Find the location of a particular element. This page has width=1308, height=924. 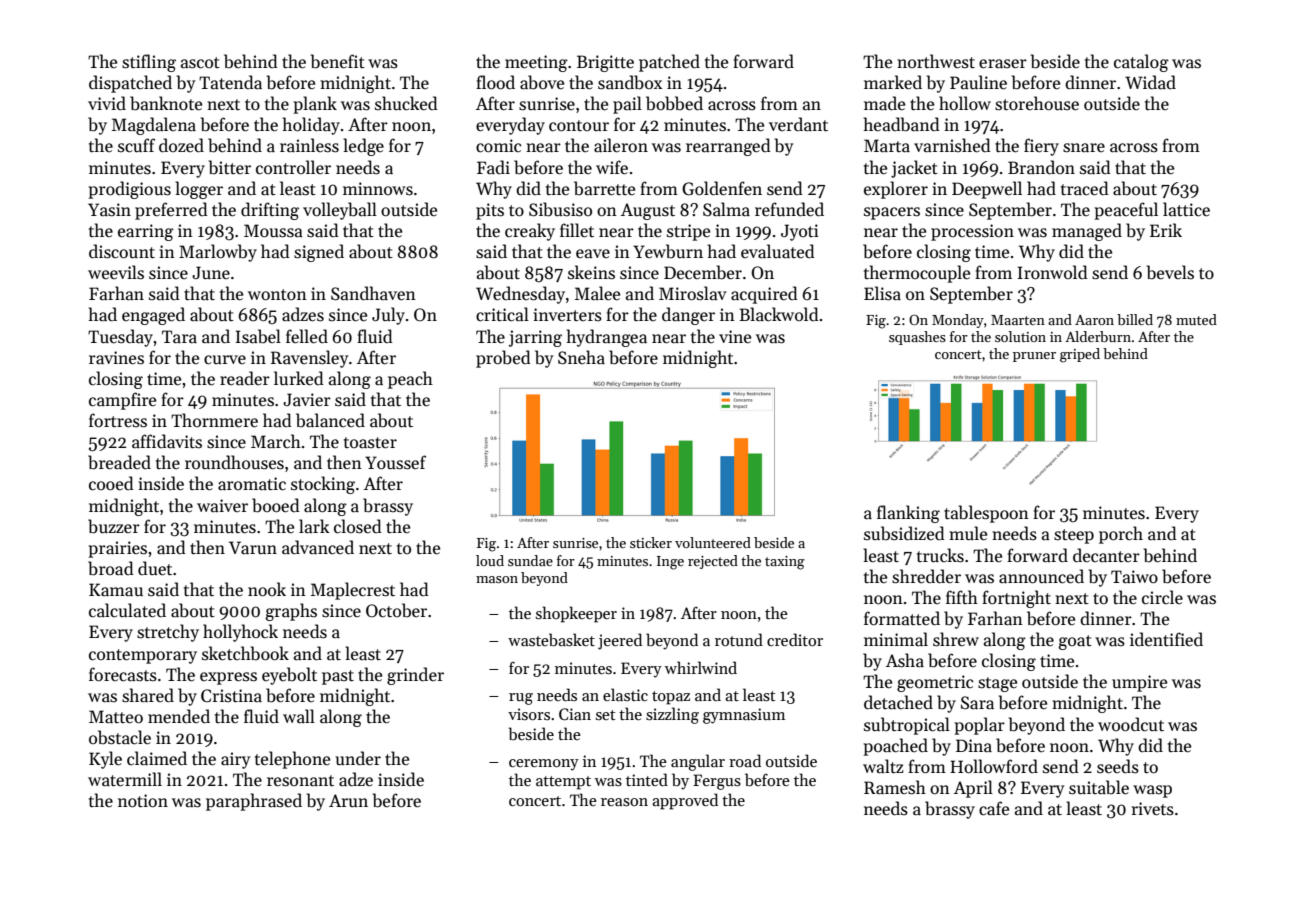

Ironwold is located at coordinates (1052, 272).
